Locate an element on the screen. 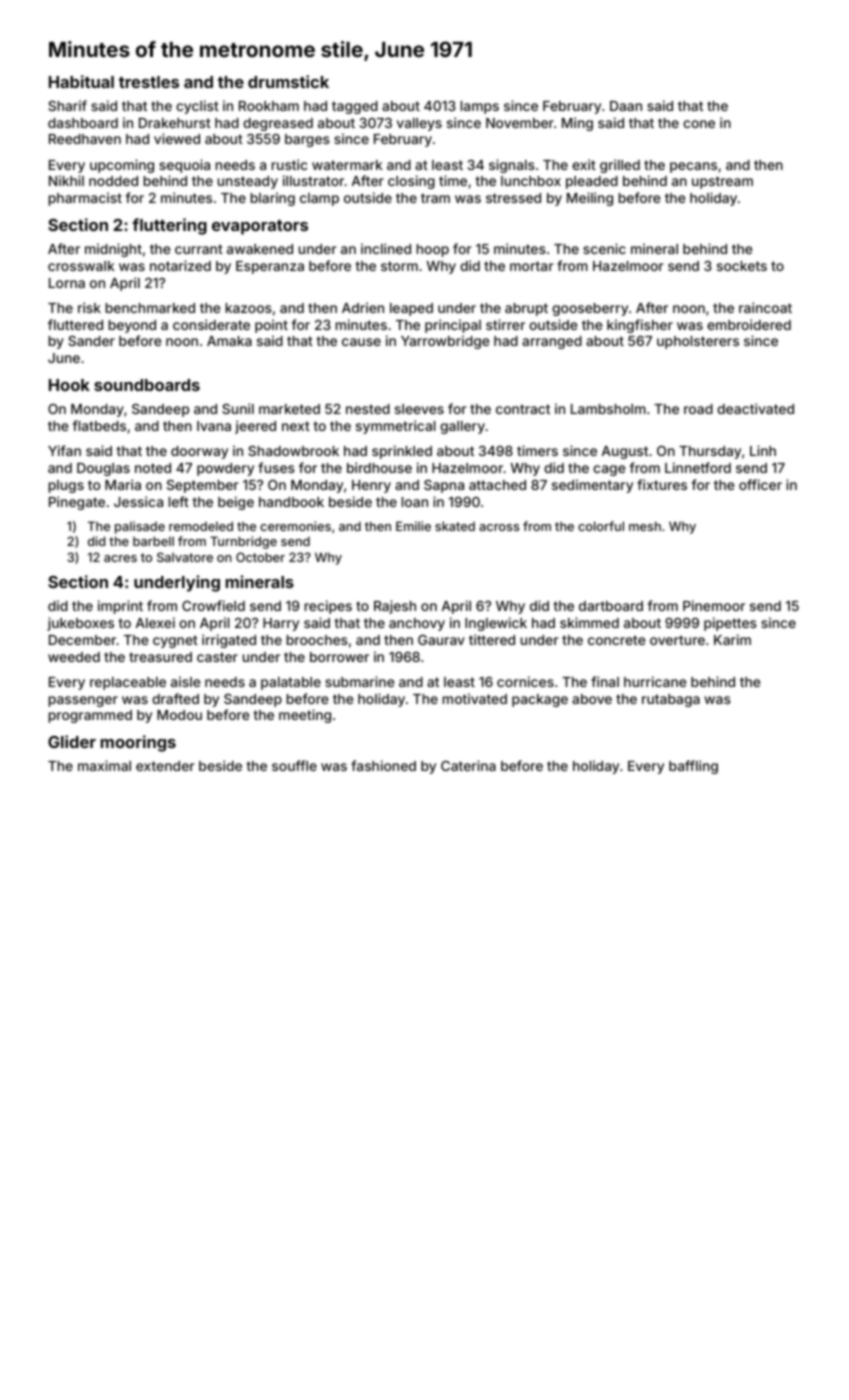  Daan is located at coordinates (626, 106).
